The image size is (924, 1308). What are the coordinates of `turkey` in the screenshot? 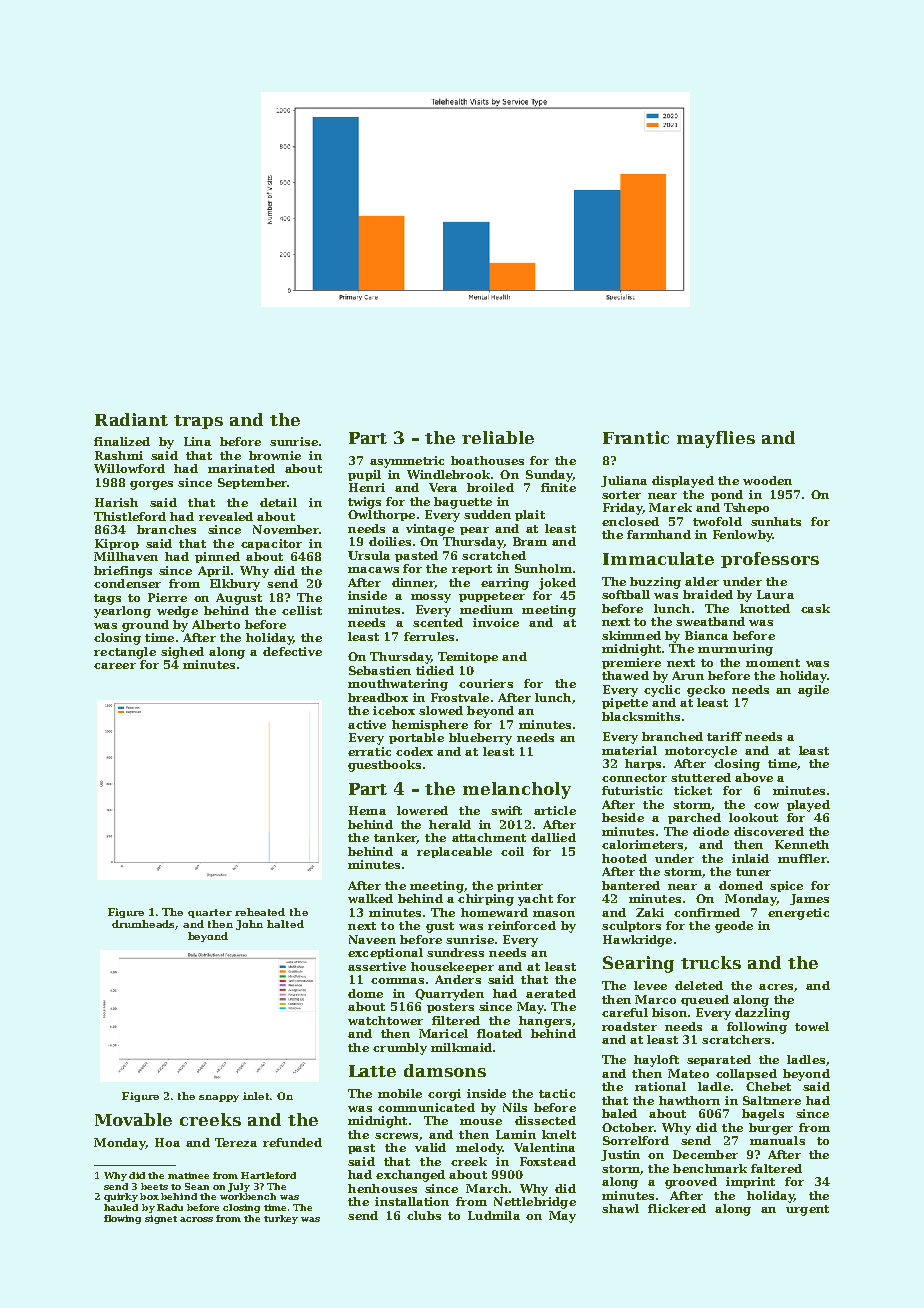 It's located at (281, 1219).
